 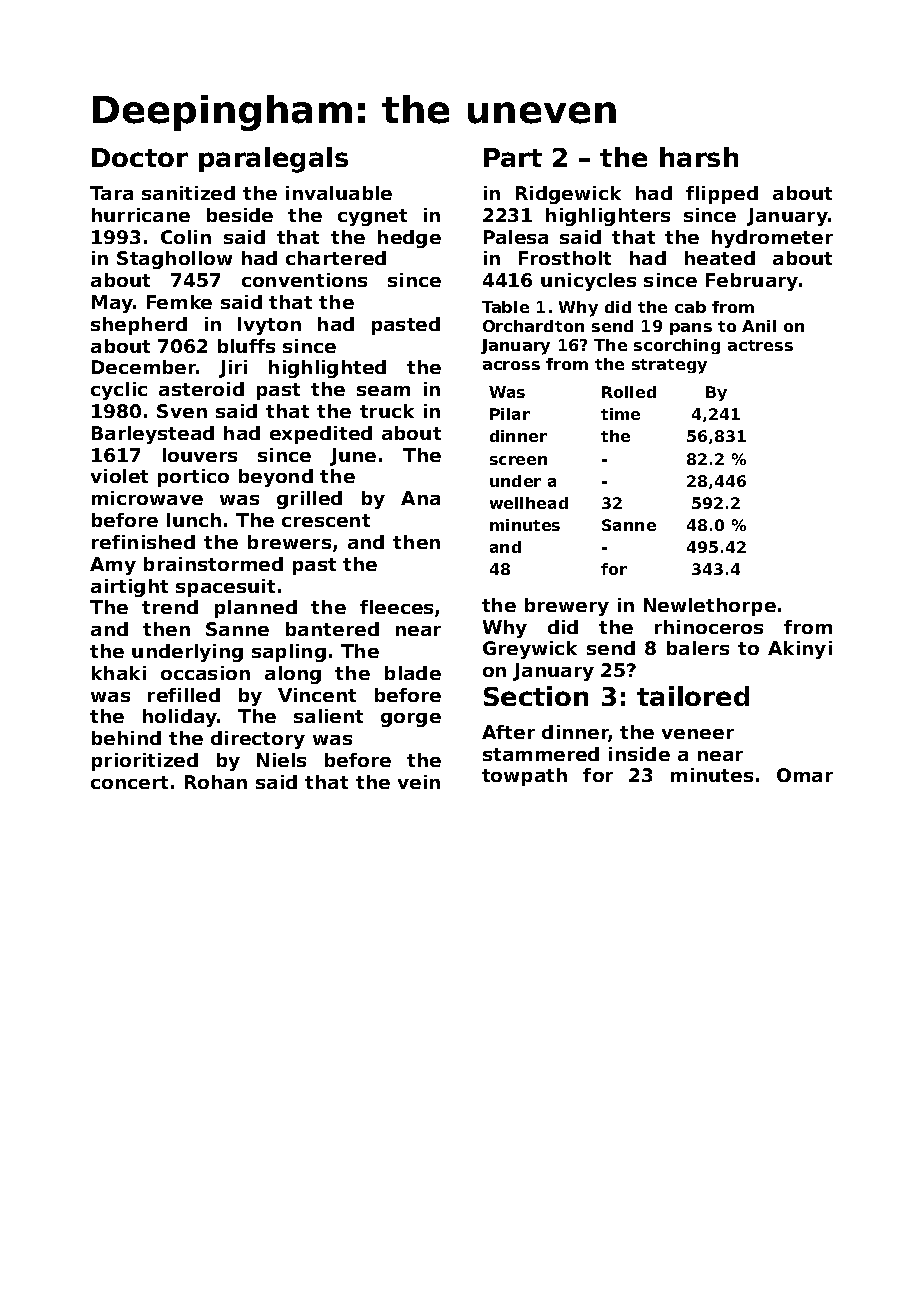 What do you see at coordinates (387, 411) in the image?
I see `truck` at bounding box center [387, 411].
